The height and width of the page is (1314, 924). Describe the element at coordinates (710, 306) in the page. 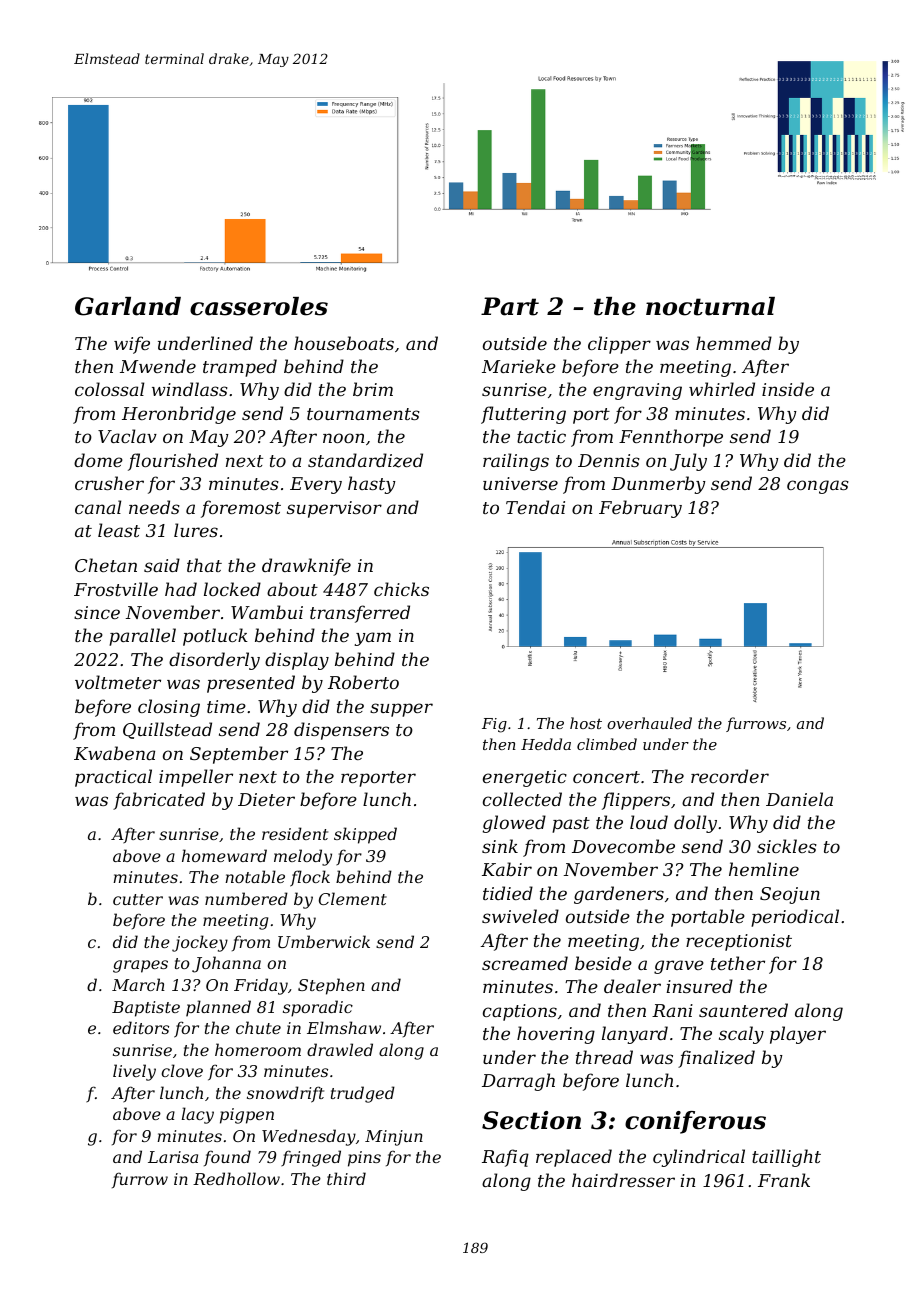

I see `nocturnal` at that location.
